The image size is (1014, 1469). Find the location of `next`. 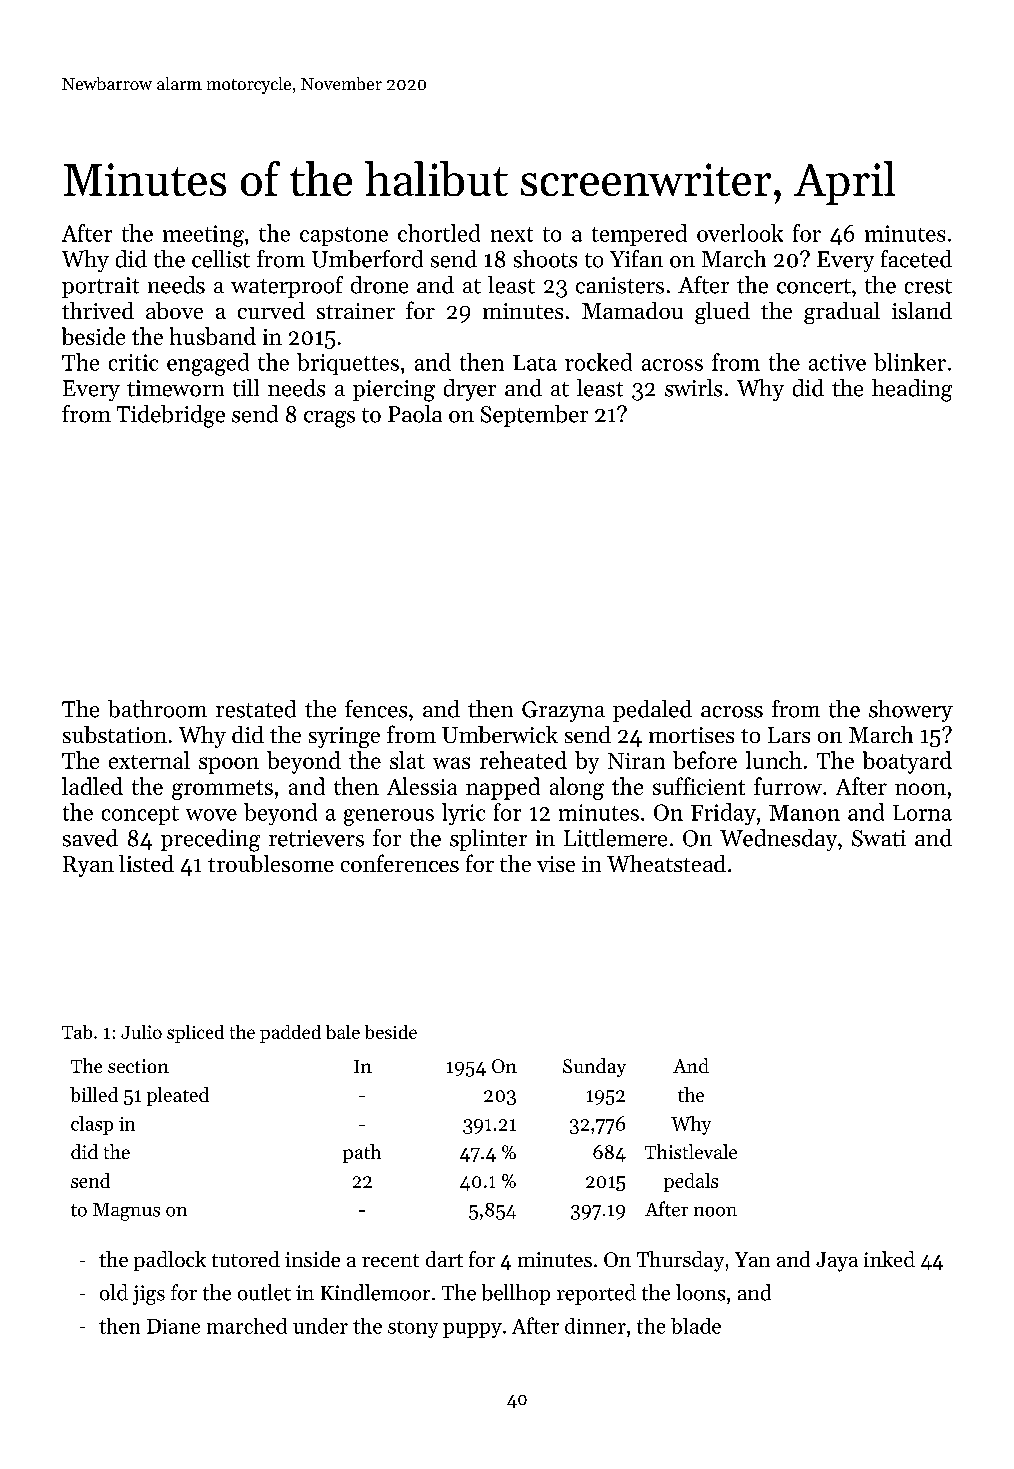

next is located at coordinates (512, 234).
